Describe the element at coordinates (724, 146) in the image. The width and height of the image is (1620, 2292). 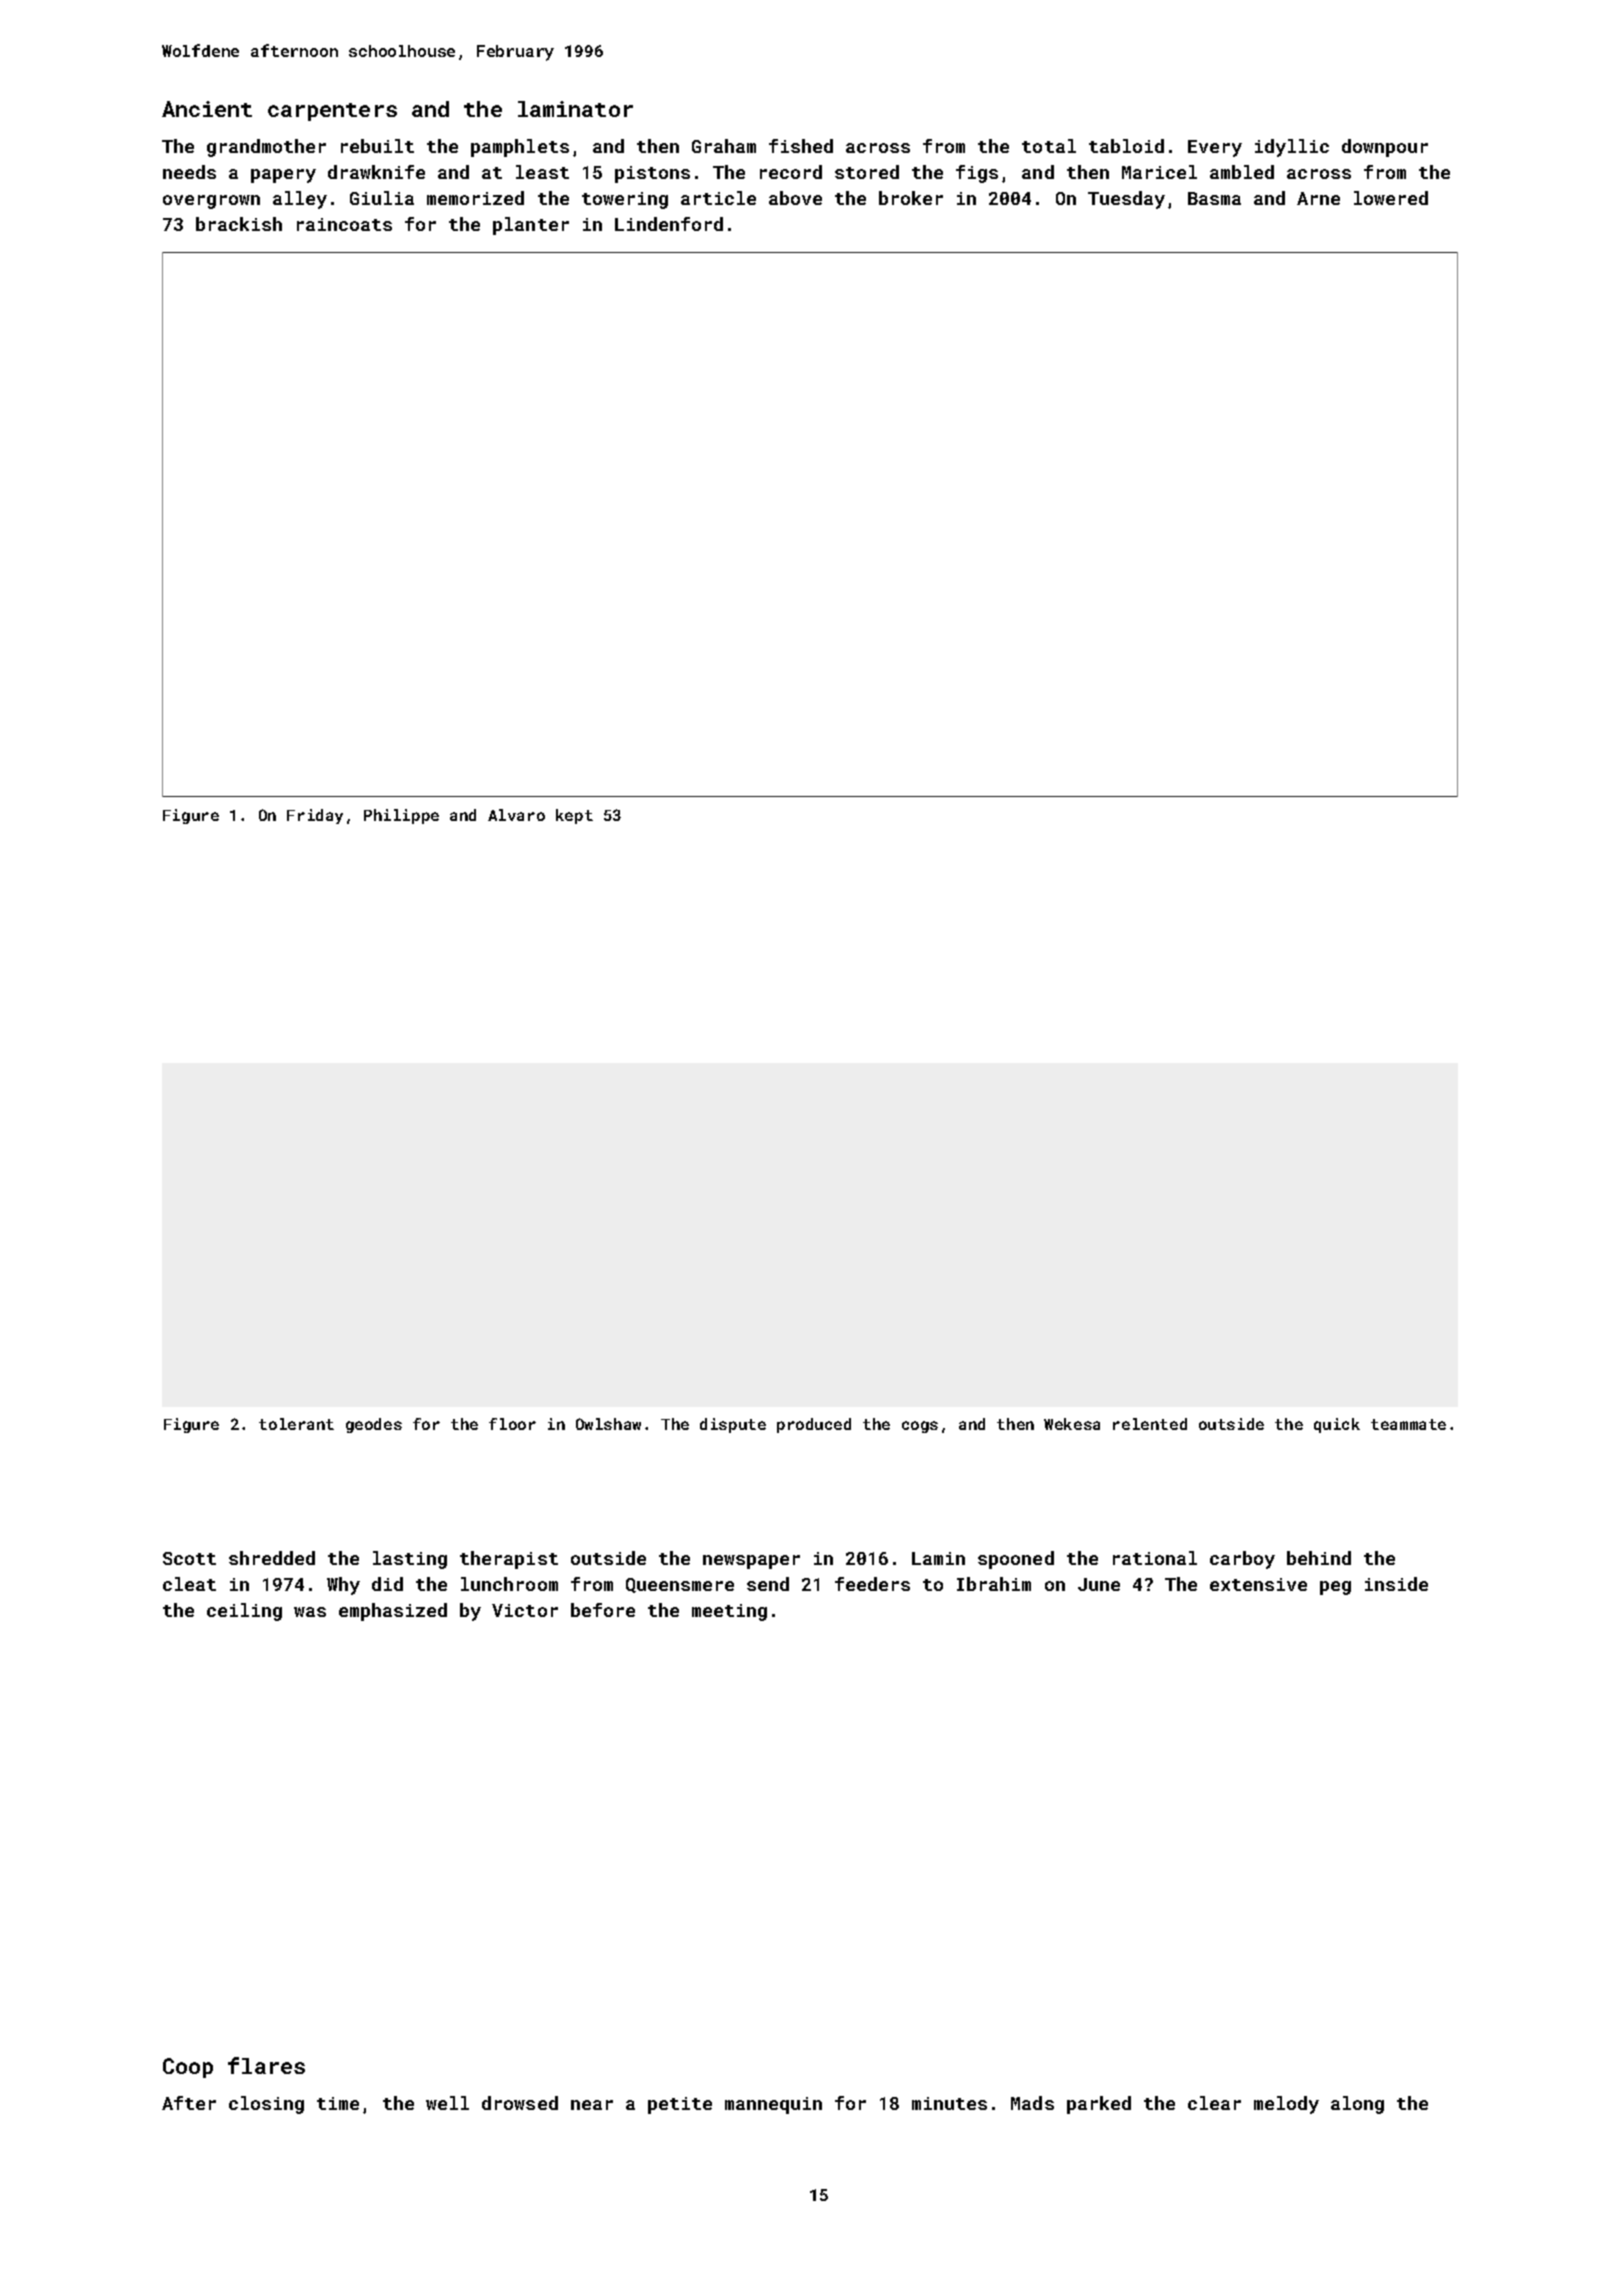
I see `Graham` at that location.
